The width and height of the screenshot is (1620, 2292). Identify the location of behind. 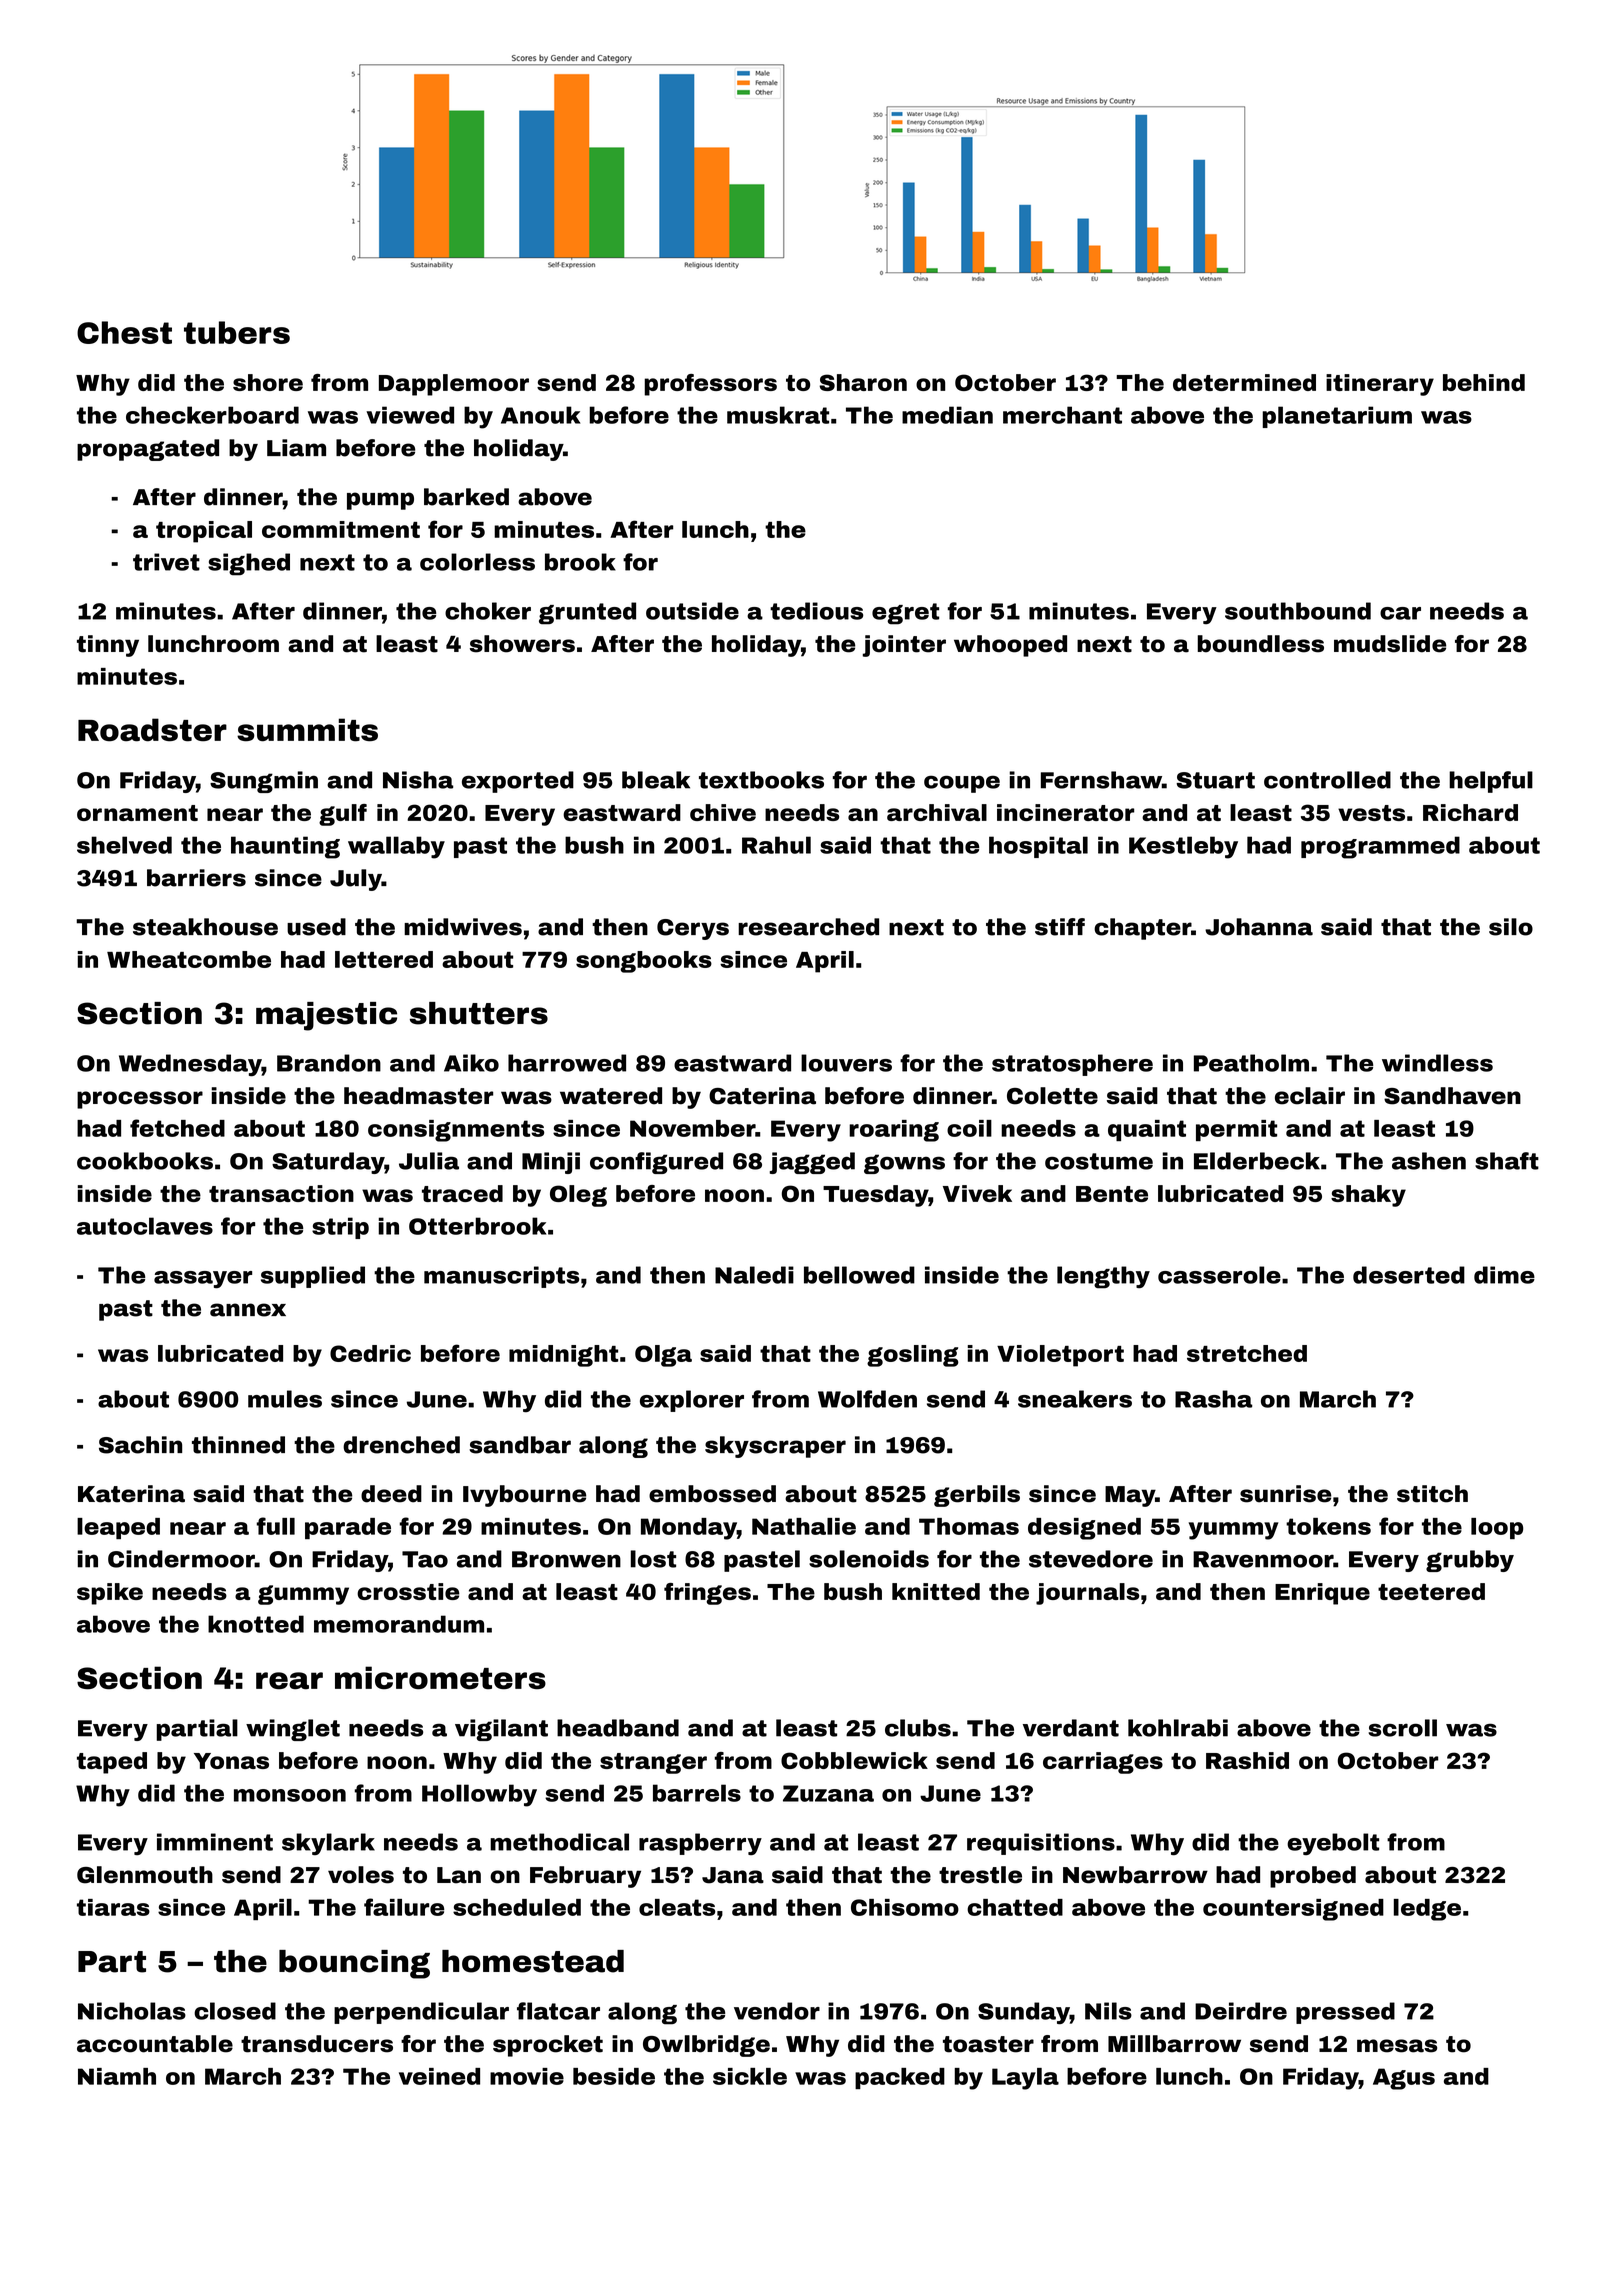
(1484, 382).
